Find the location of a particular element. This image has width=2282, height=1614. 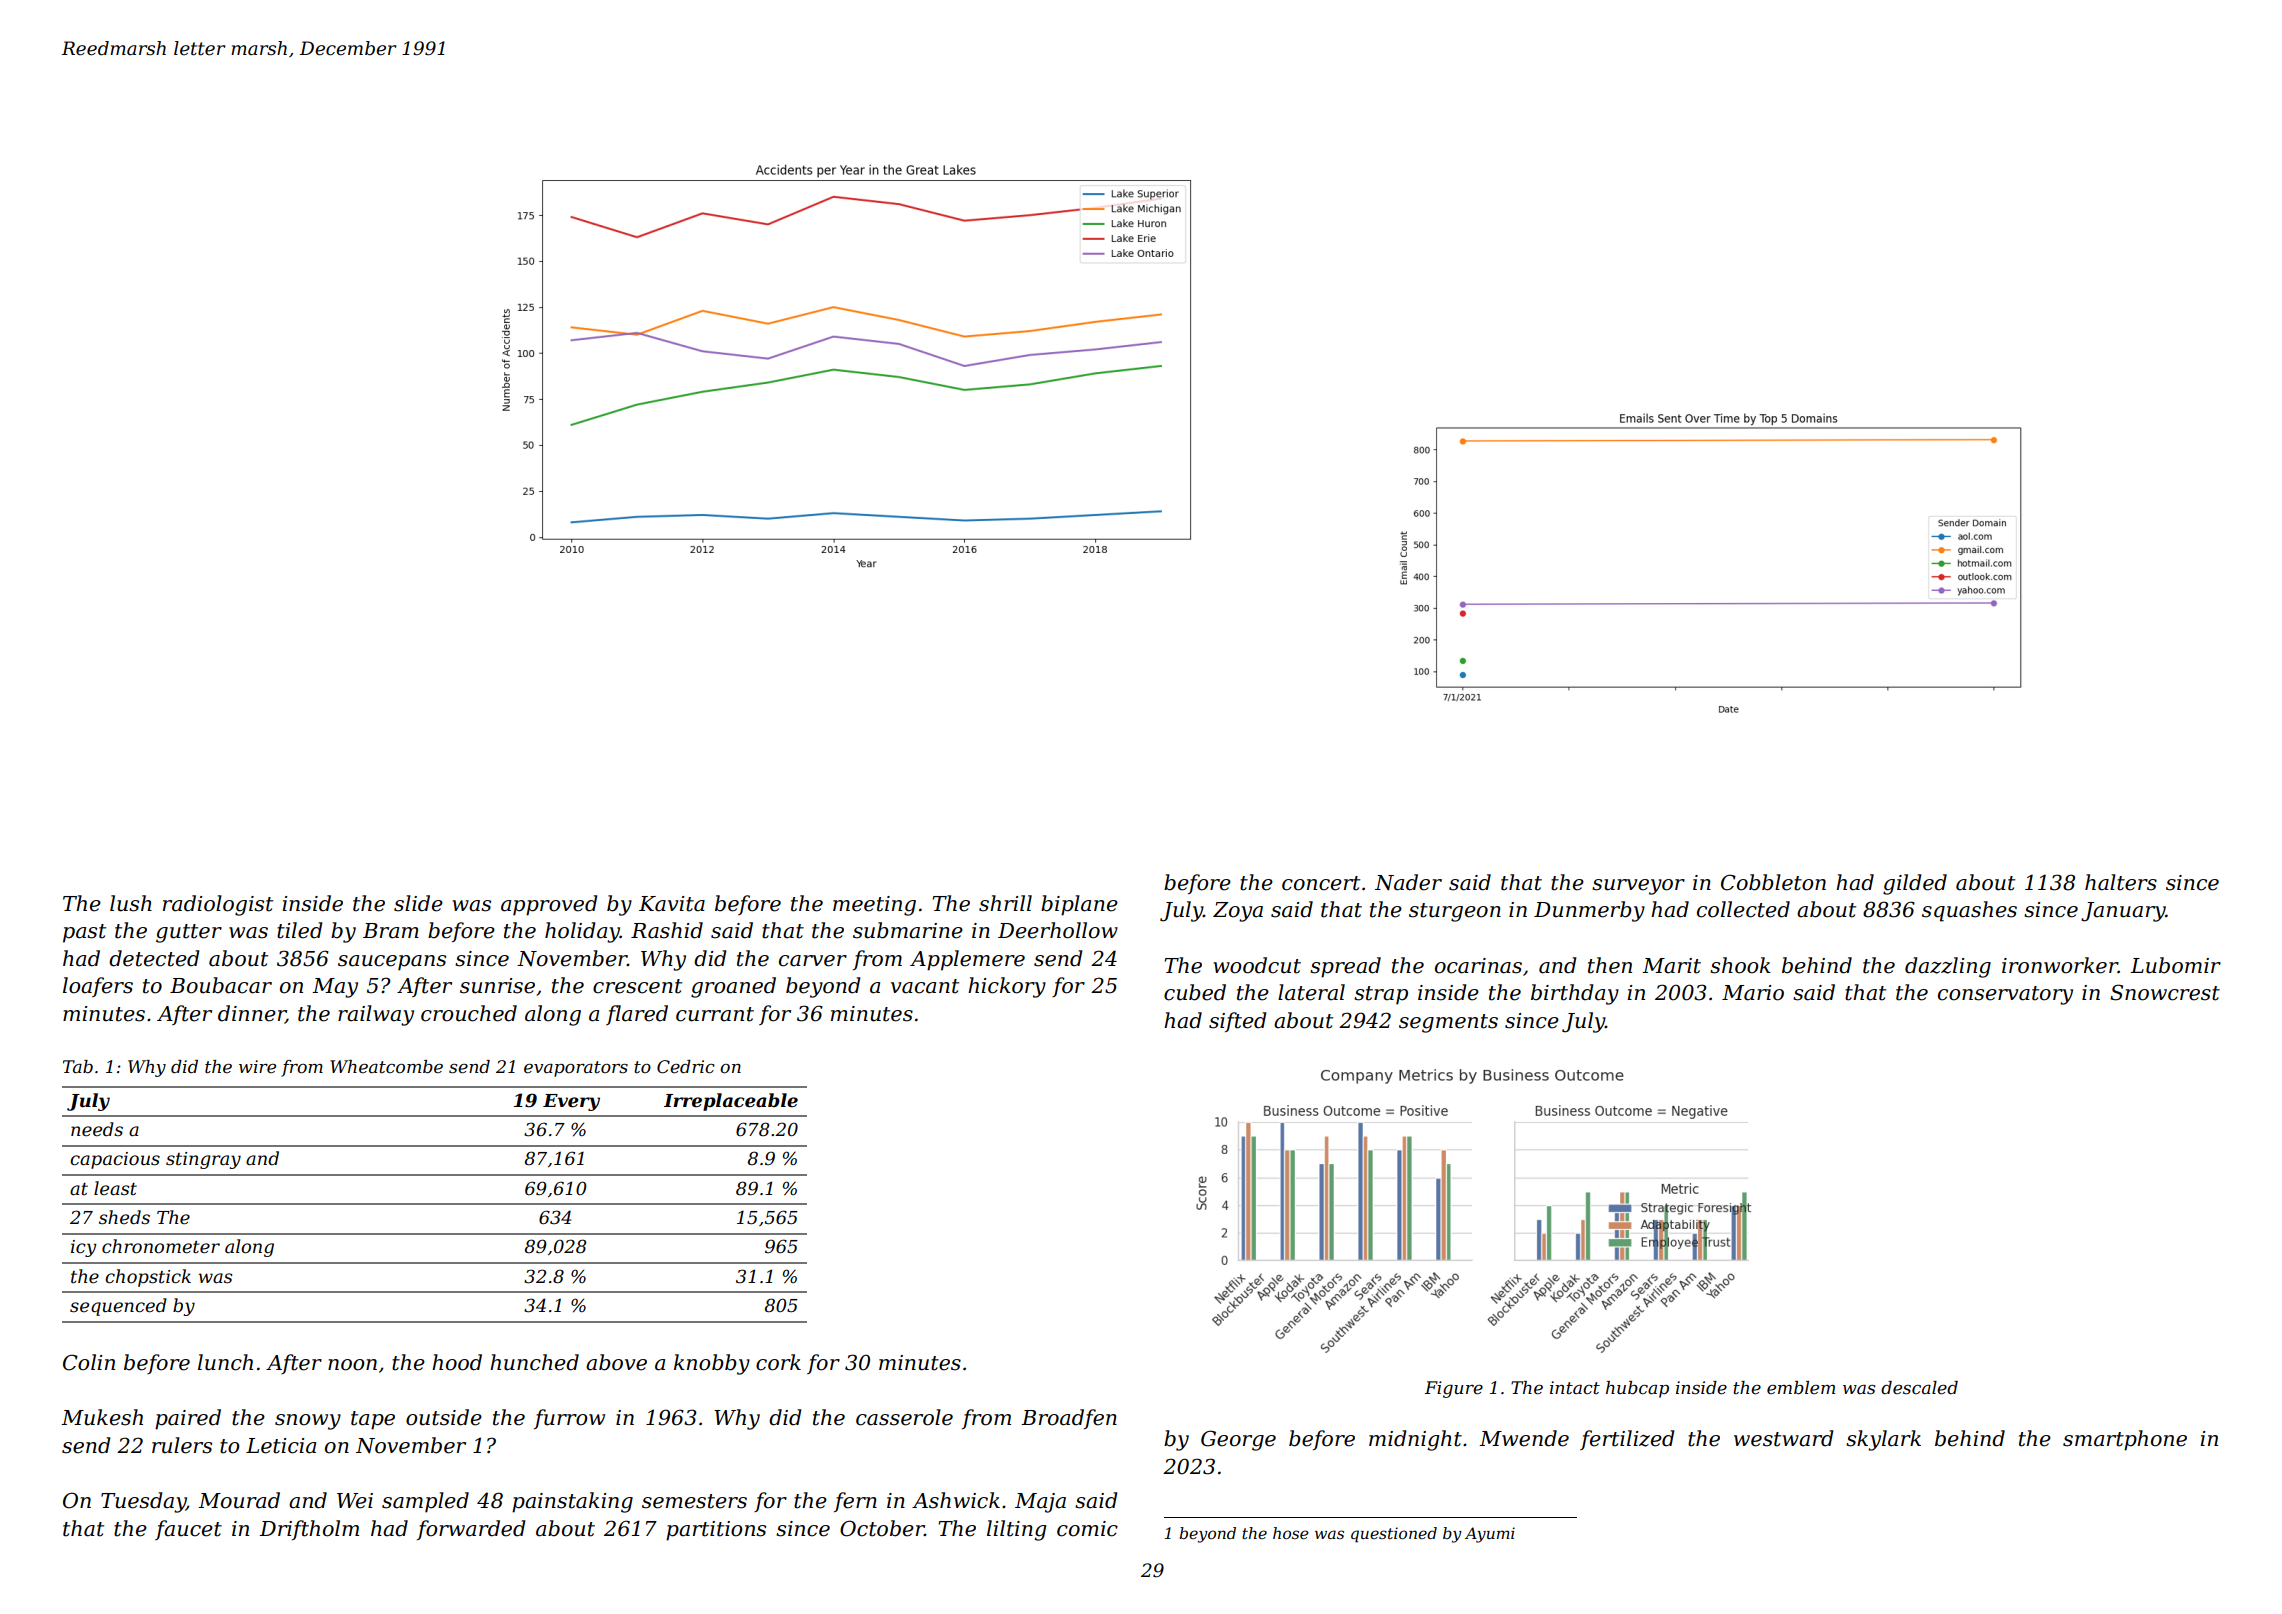

lunch is located at coordinates (225, 1362).
